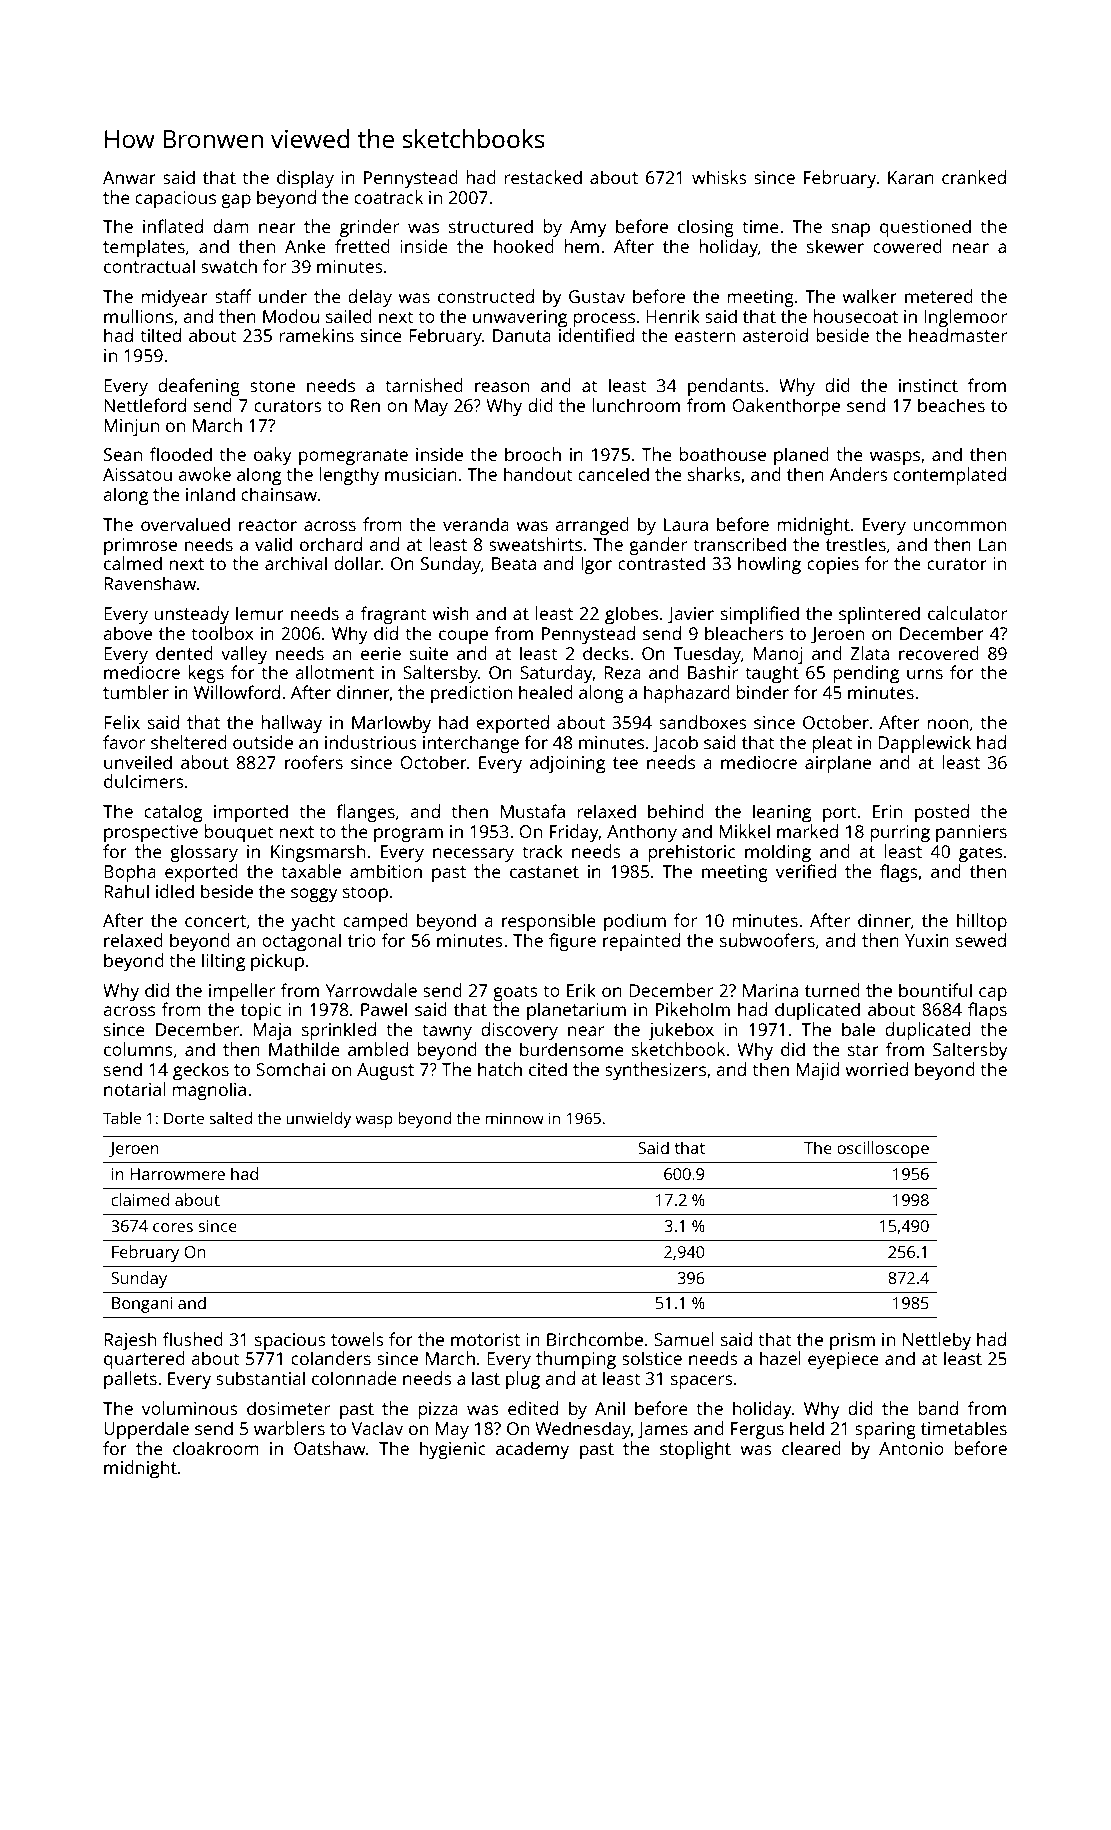  I want to click on Majid, so click(817, 1071).
